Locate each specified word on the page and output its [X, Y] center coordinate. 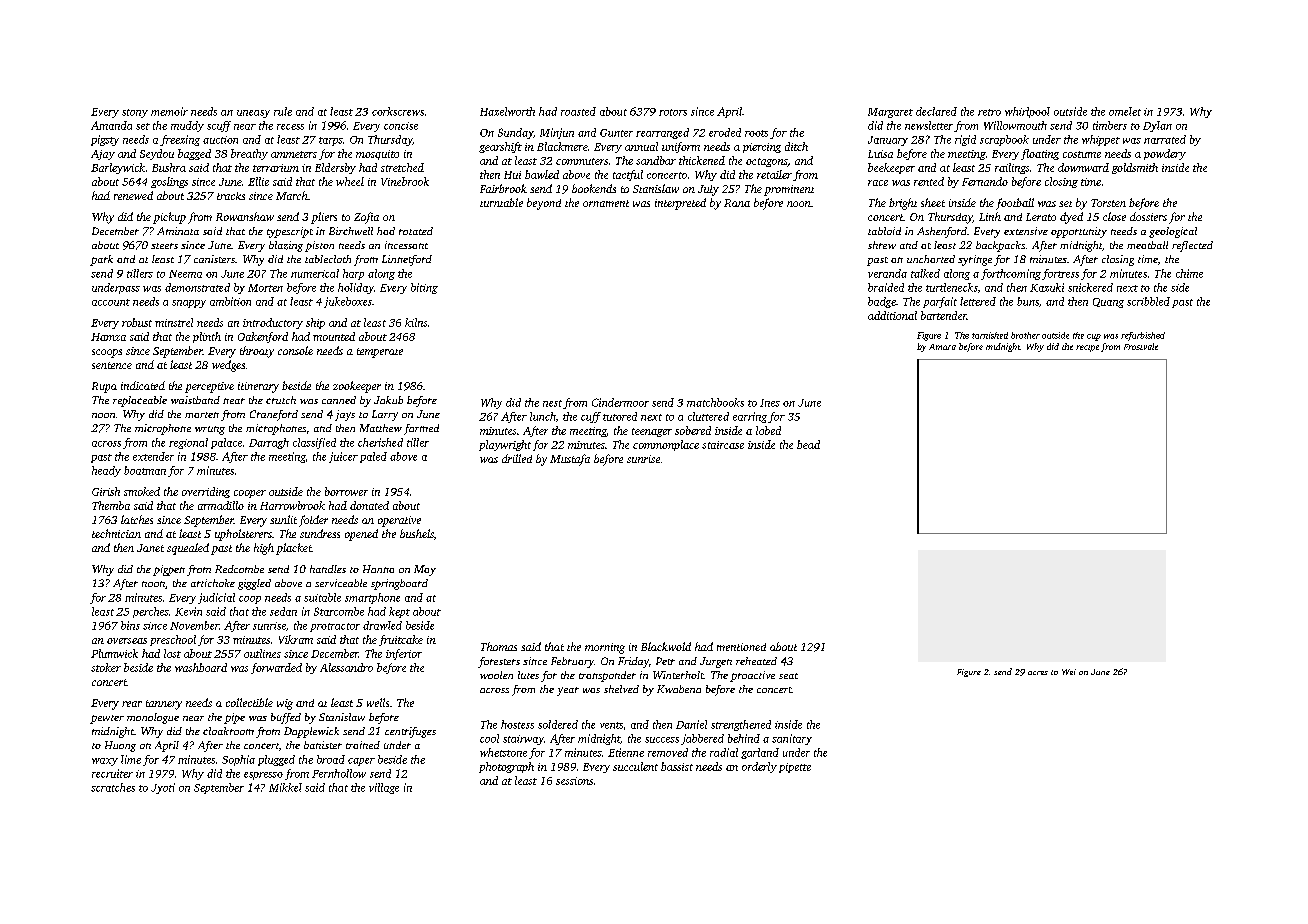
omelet [1125, 111]
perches [151, 612]
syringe [975, 260]
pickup [169, 218]
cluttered [708, 416]
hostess [517, 724]
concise [401, 126]
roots [756, 133]
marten [202, 415]
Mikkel [285, 787]
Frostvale [1141, 346]
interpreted [680, 204]
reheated [756, 661]
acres [1038, 673]
